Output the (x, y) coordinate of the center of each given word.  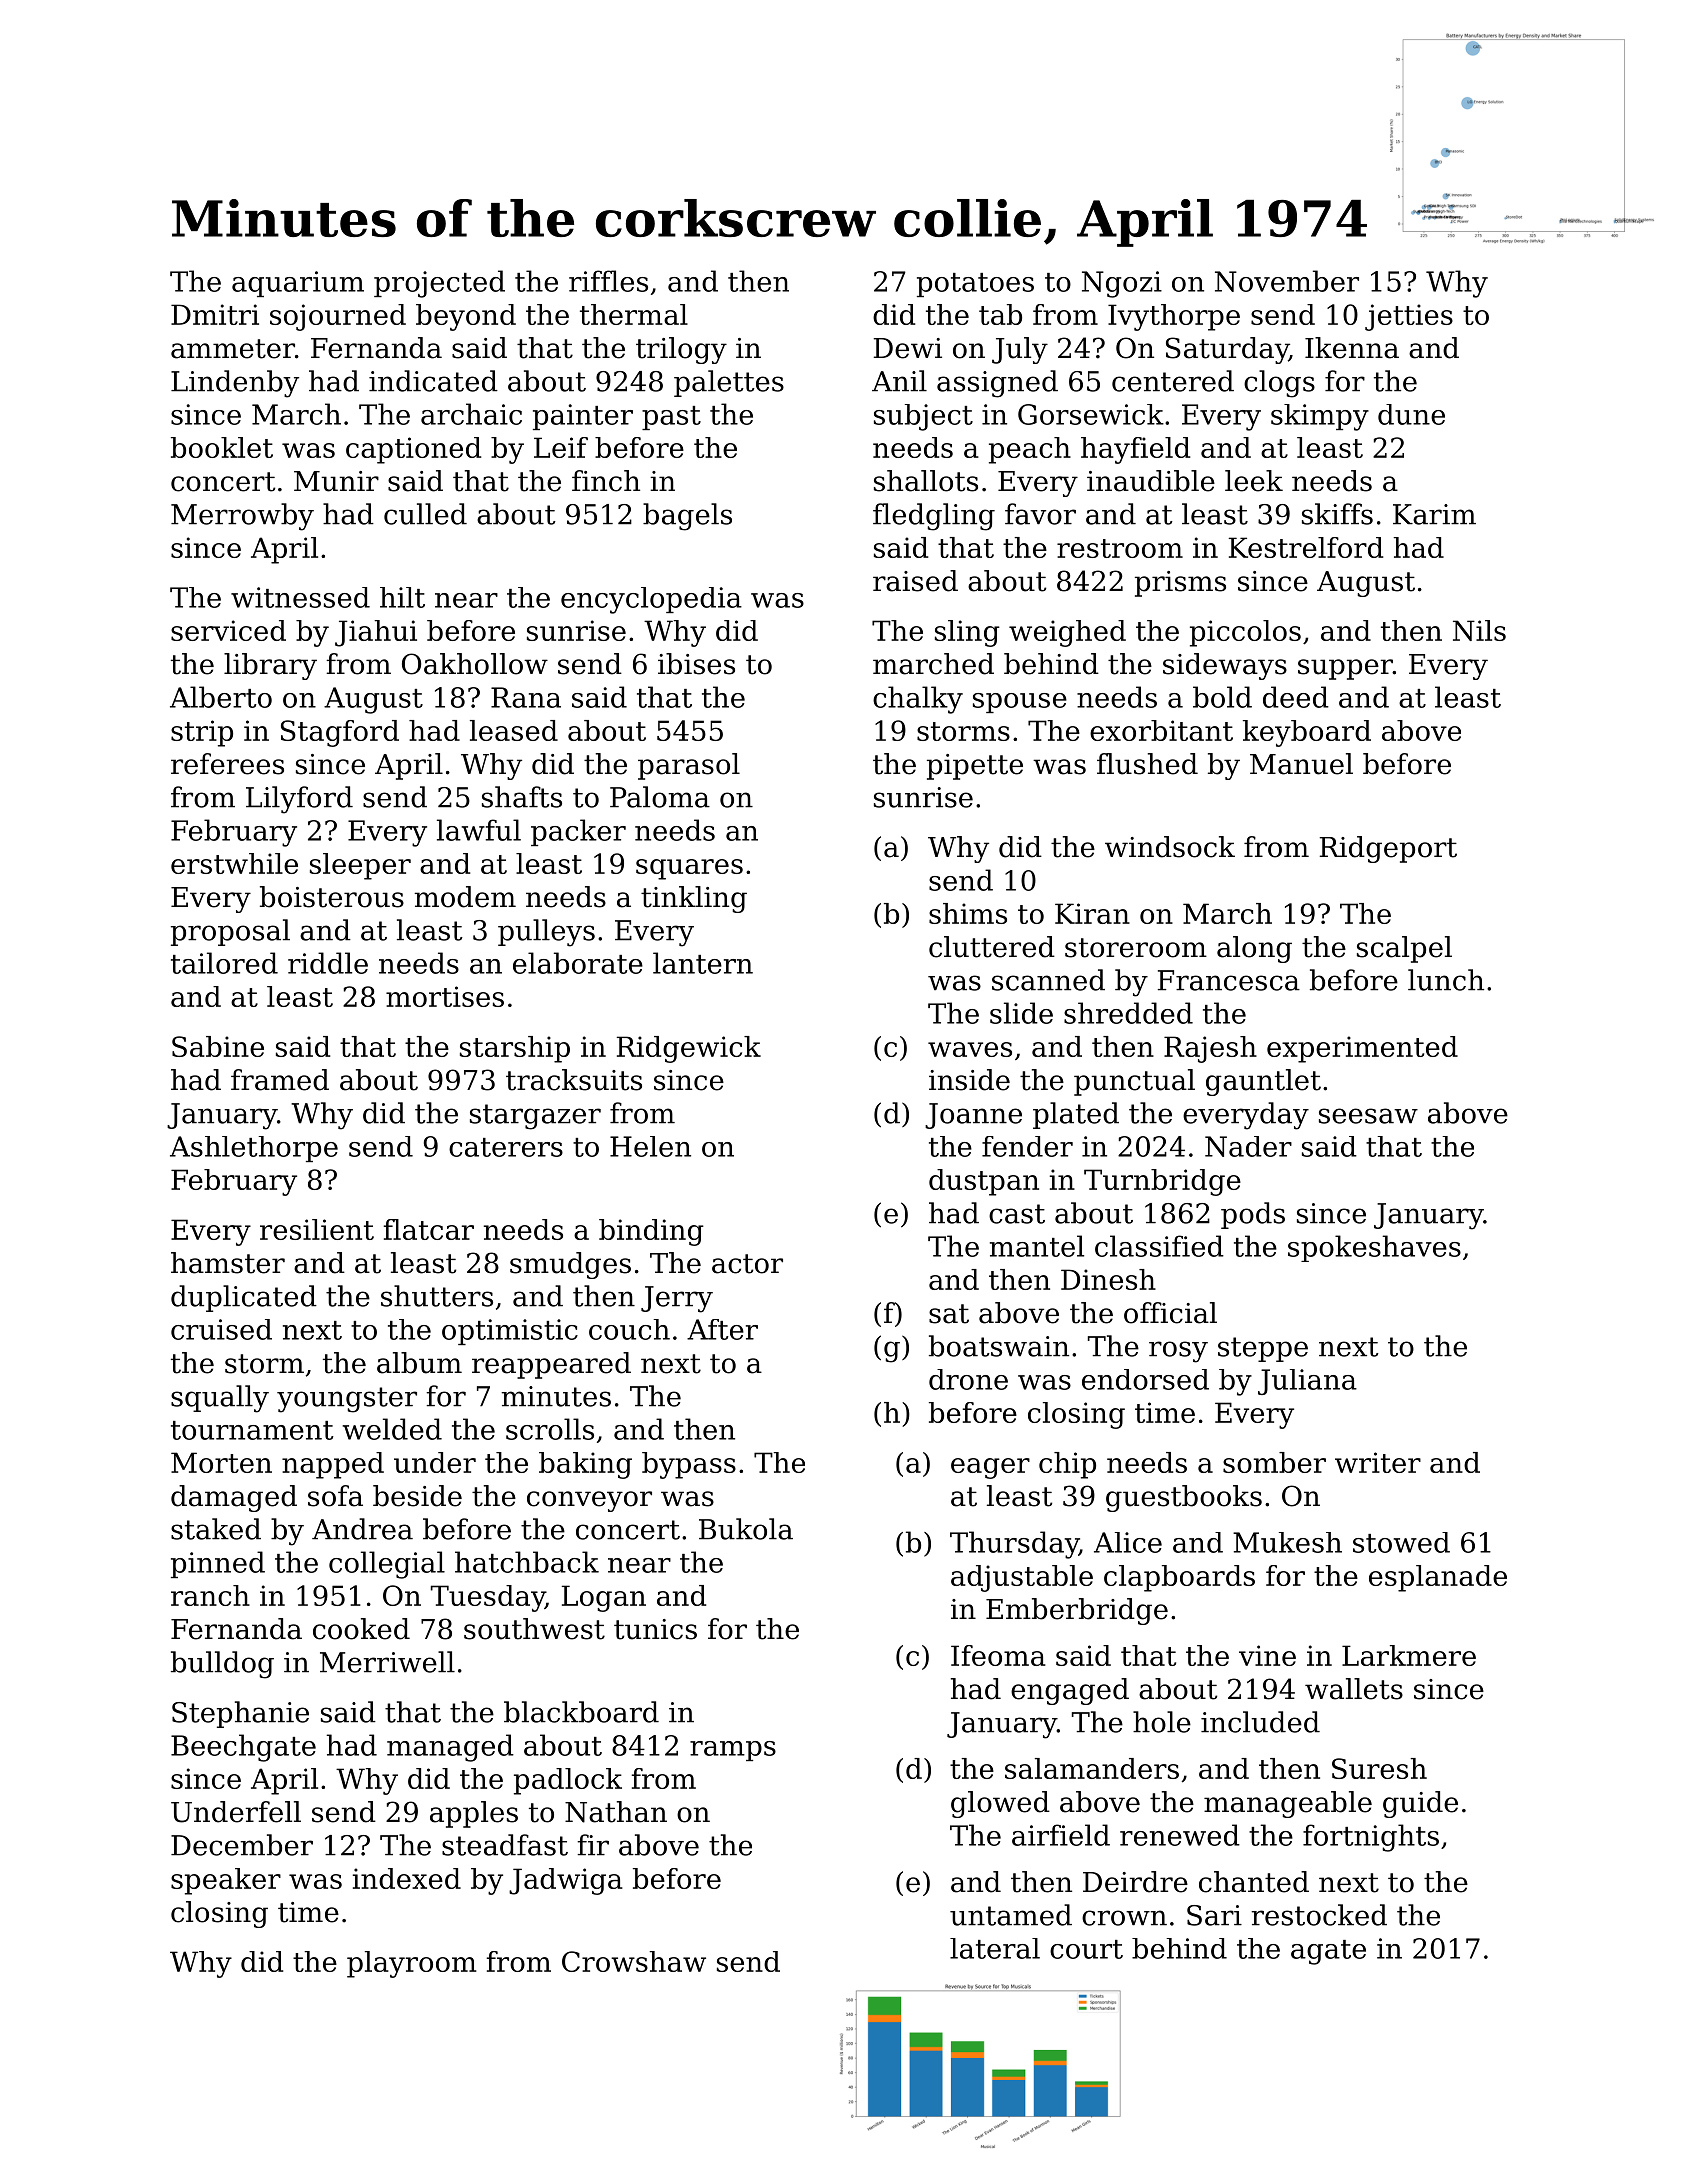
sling (967, 633)
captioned (413, 450)
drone (968, 1379)
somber (1274, 1462)
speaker (226, 1881)
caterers (506, 1147)
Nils (1479, 630)
